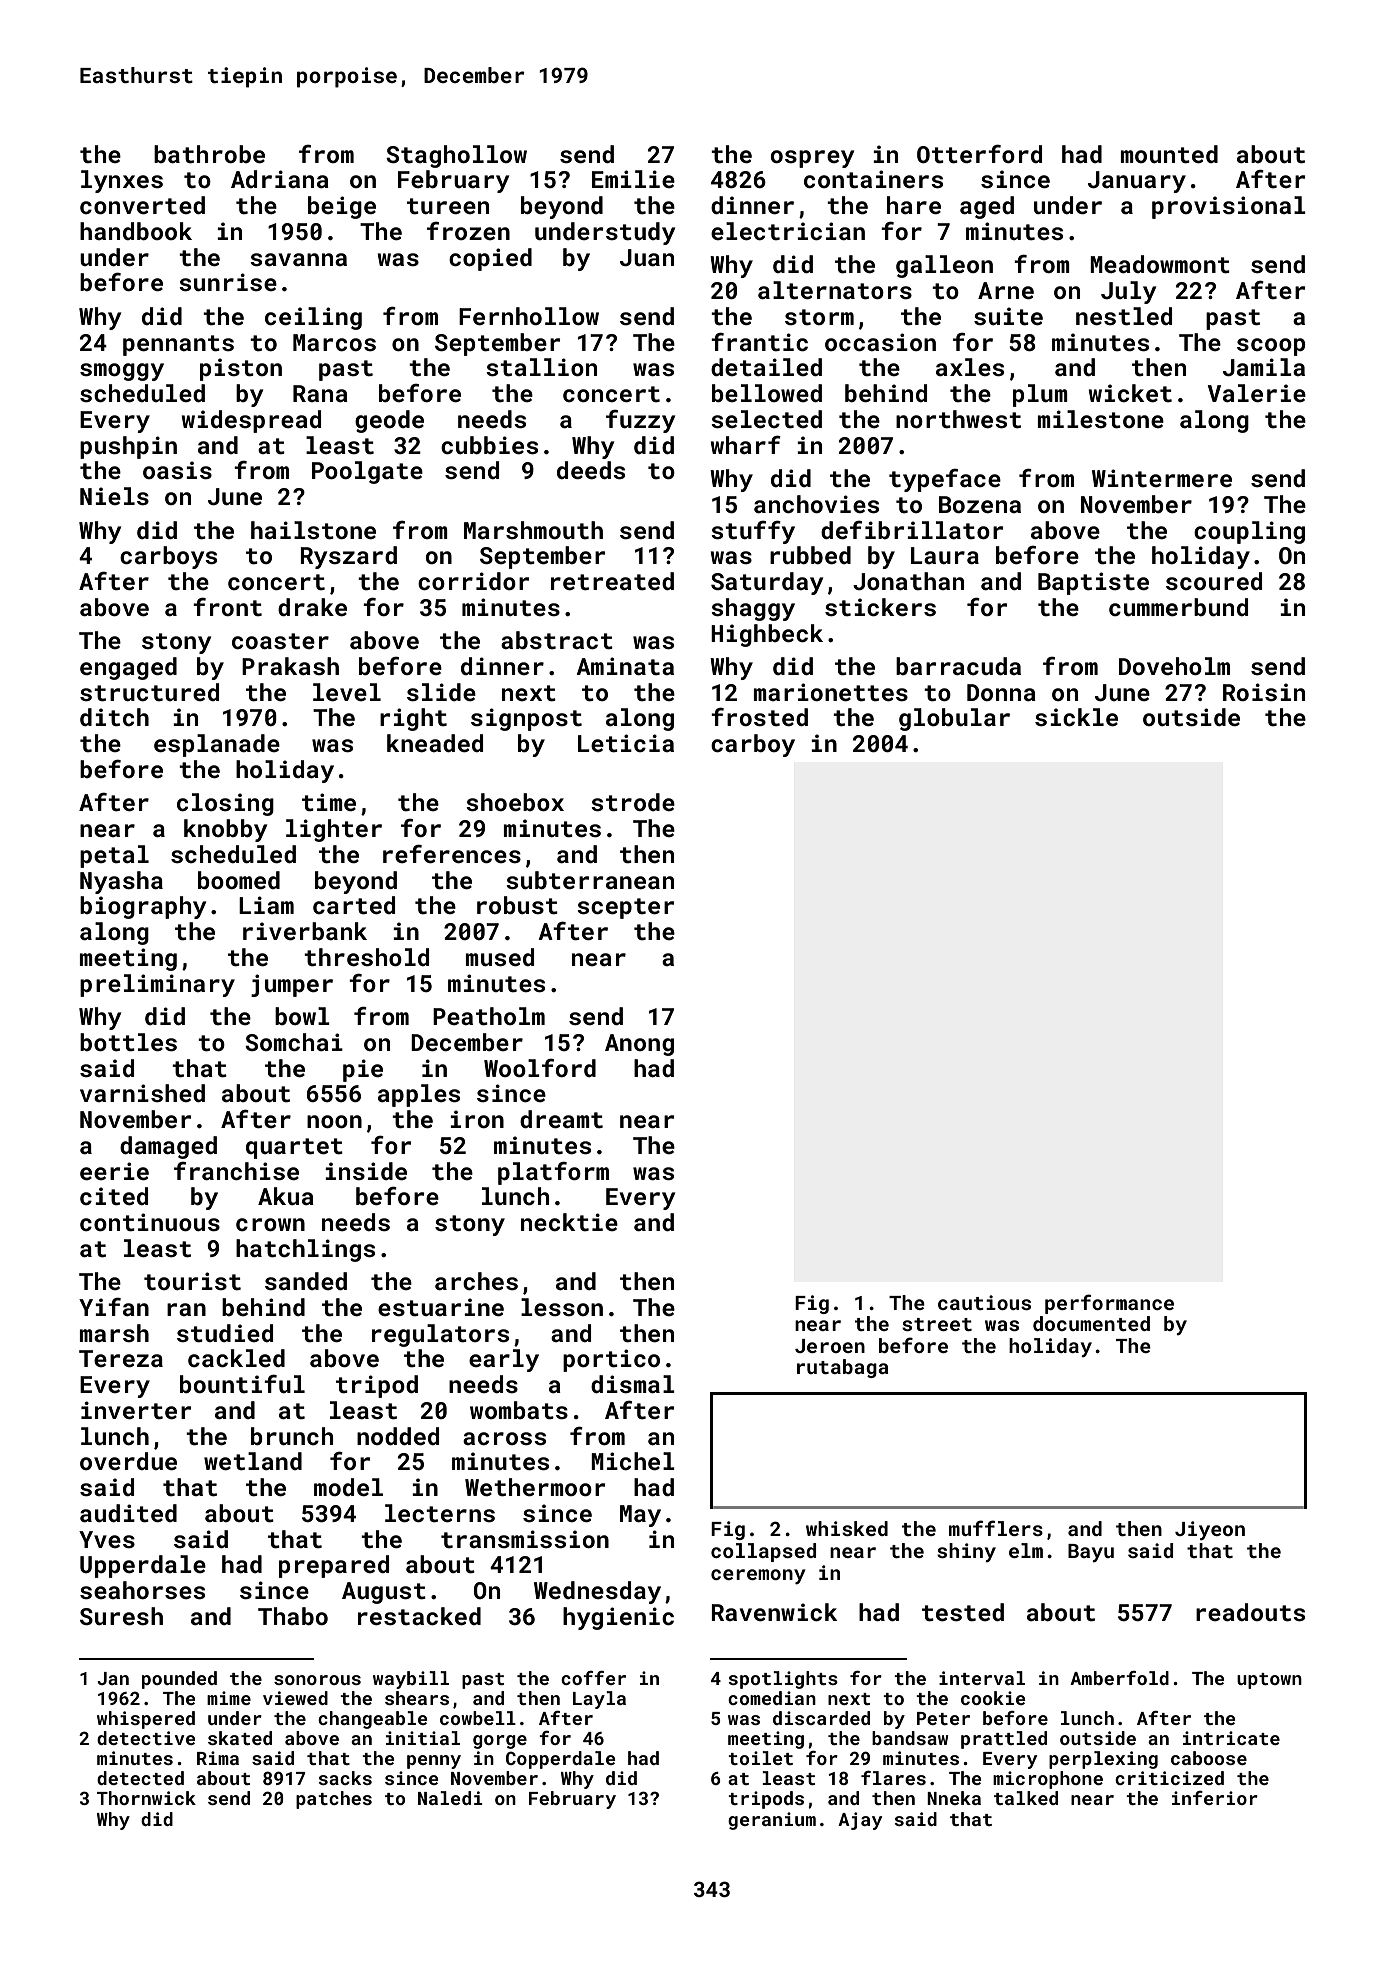 The image size is (1386, 1969). I want to click on globular, so click(954, 719).
